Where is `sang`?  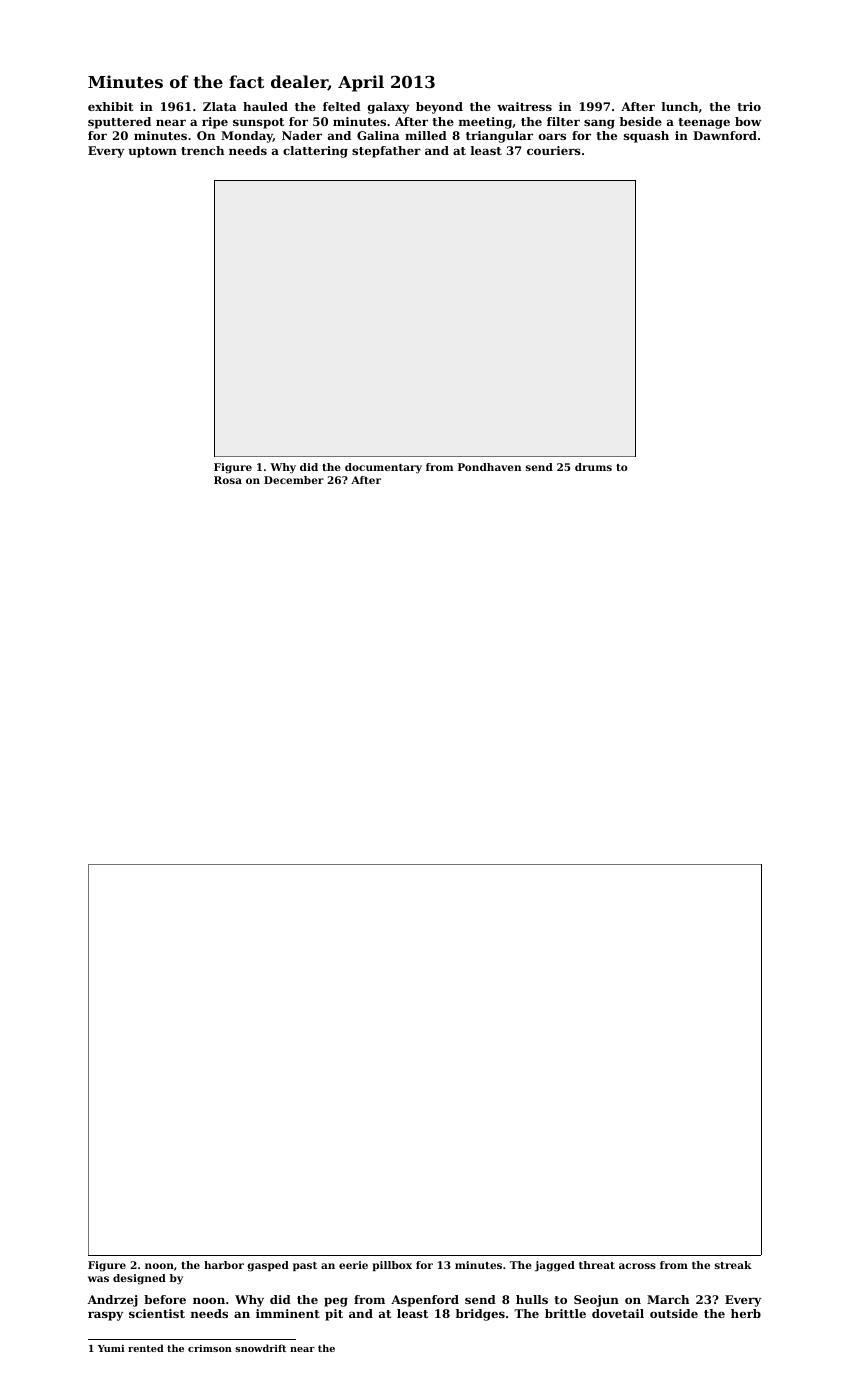
sang is located at coordinates (599, 124).
